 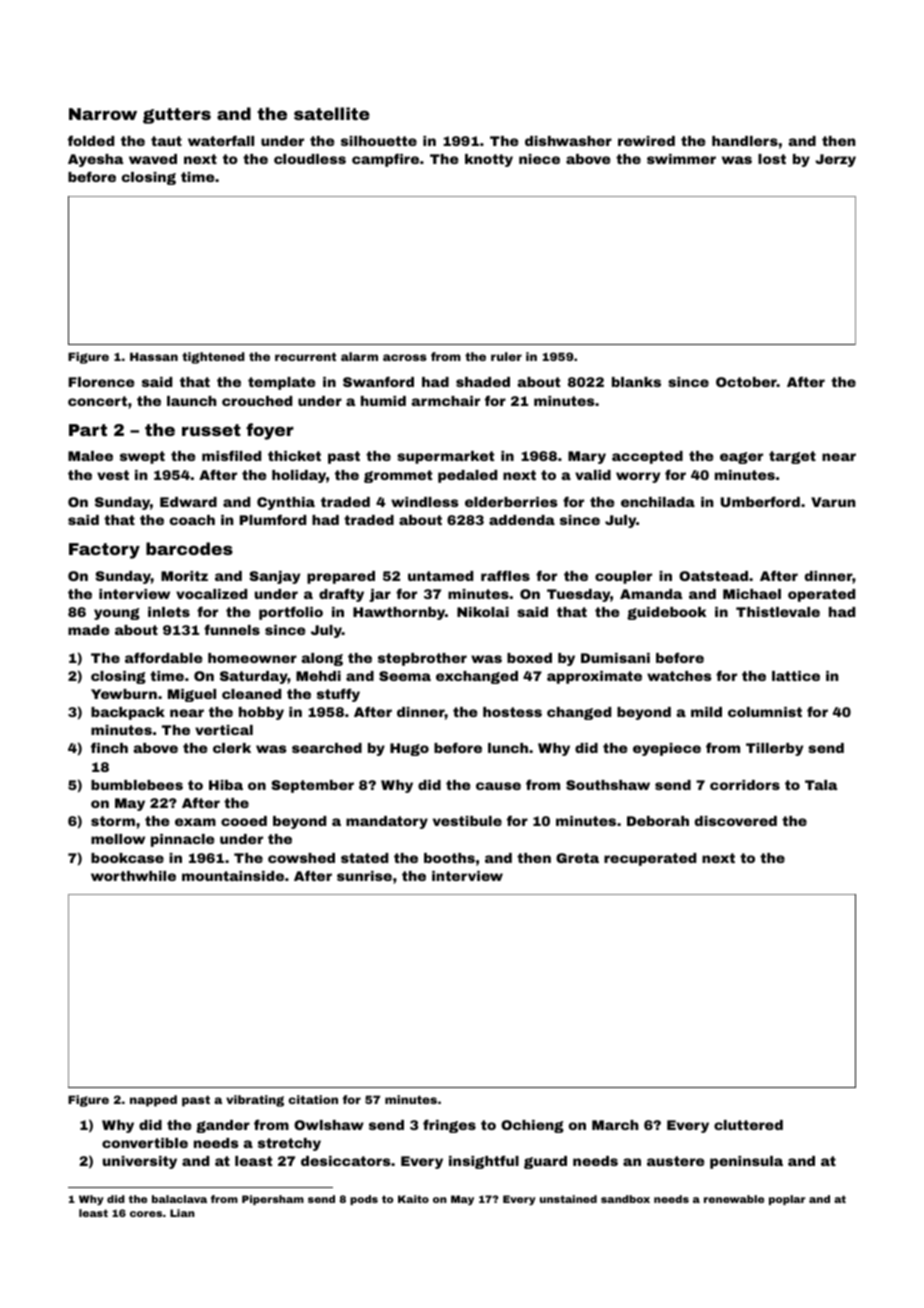 What do you see at coordinates (506, 356) in the screenshot?
I see `ruler` at bounding box center [506, 356].
